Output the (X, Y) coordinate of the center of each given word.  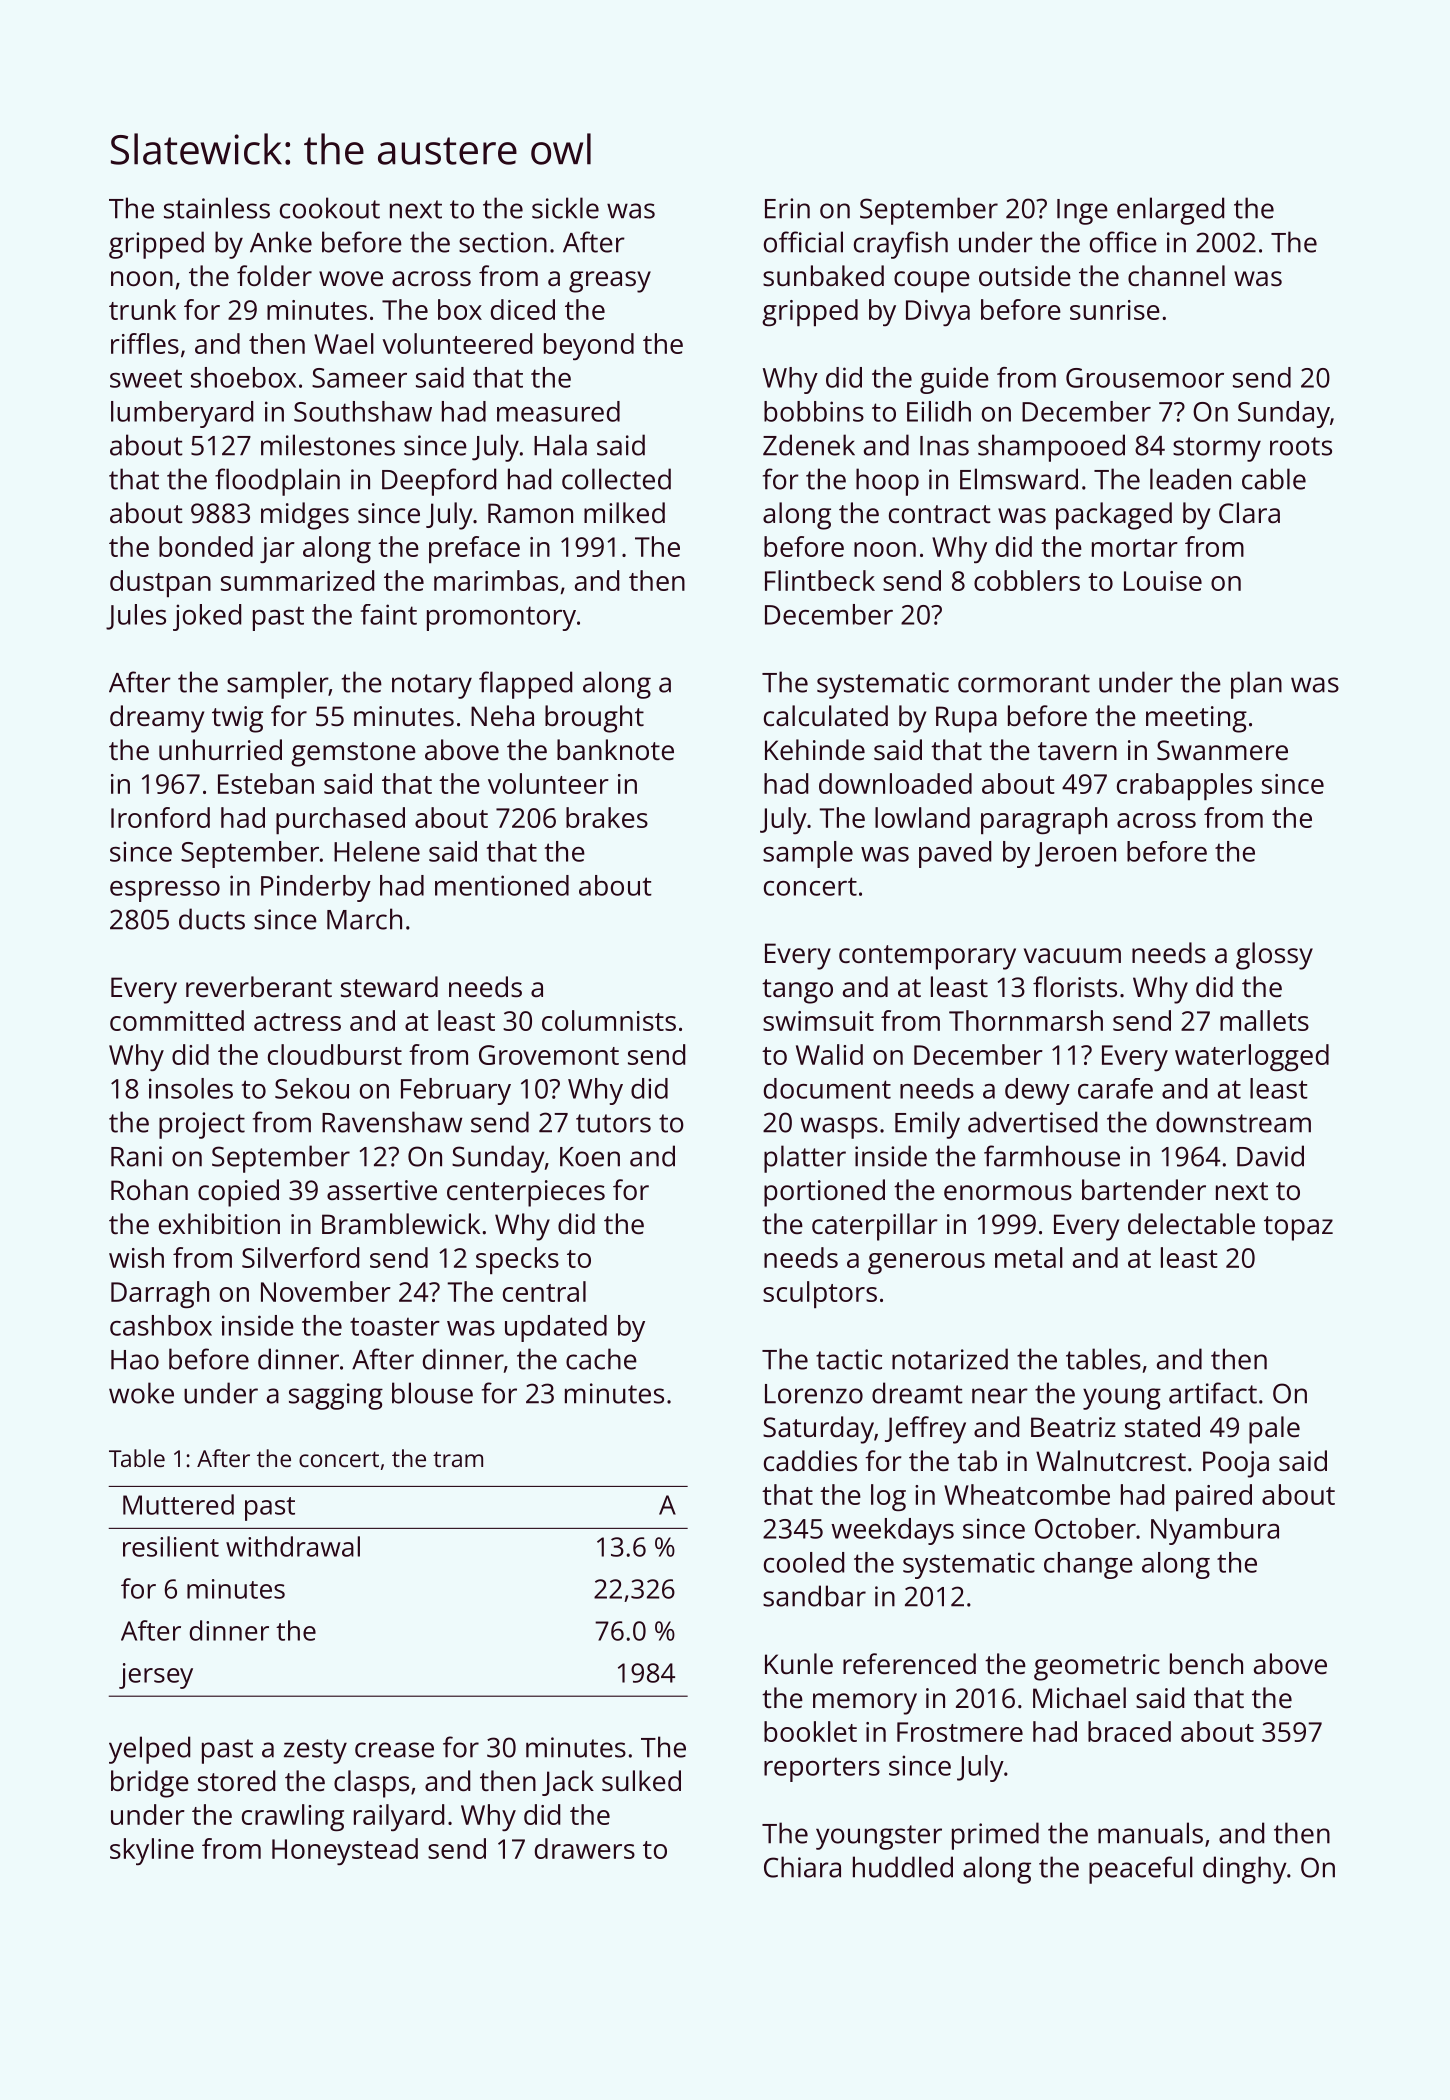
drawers (585, 1848)
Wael (344, 343)
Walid (829, 1054)
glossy (1274, 956)
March (364, 919)
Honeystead (345, 1851)
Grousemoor (1145, 378)
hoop (887, 482)
